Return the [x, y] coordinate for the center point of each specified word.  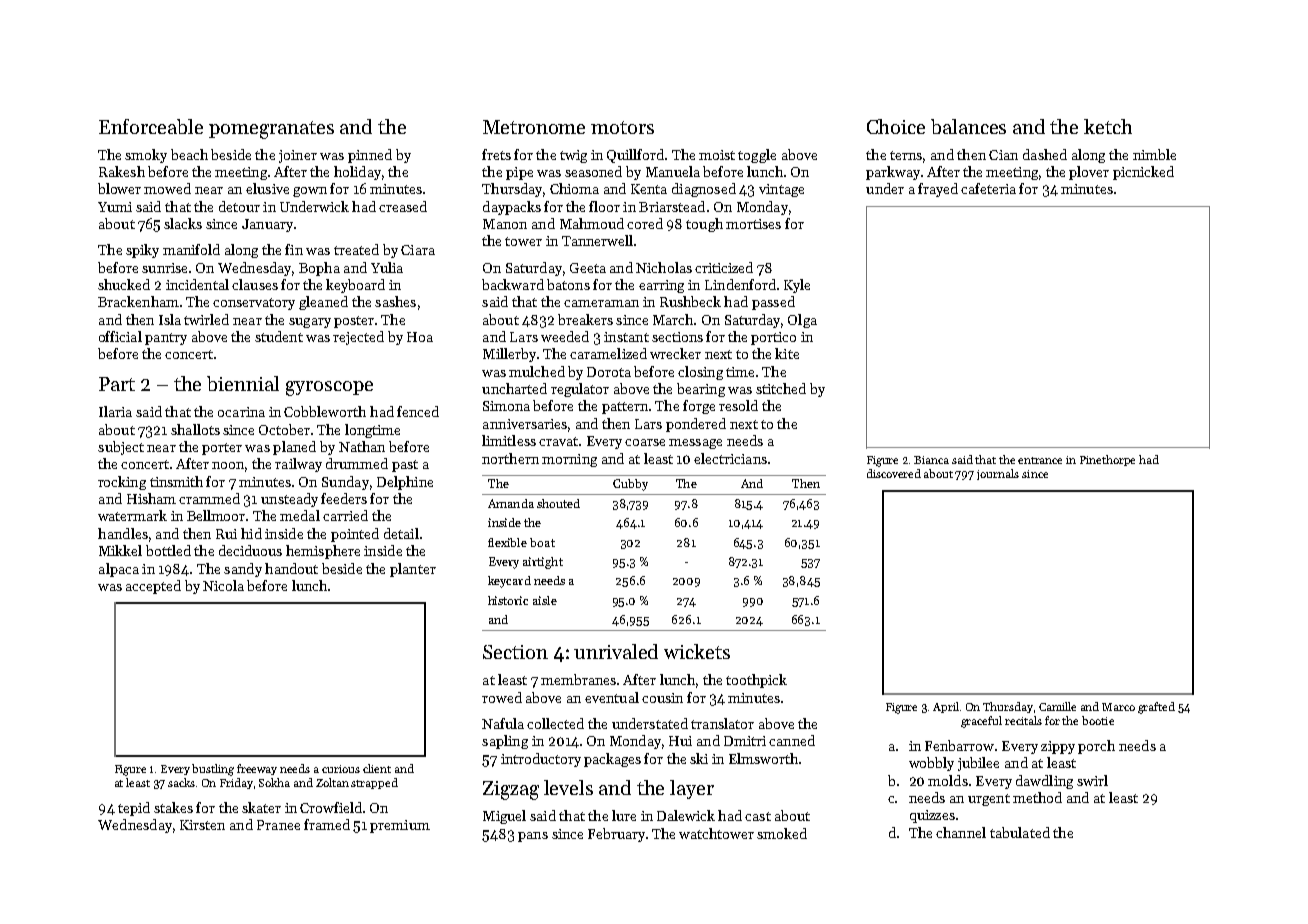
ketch [1108, 126]
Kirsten [202, 825]
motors [622, 127]
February [616, 835]
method [1037, 797]
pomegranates [271, 130]
